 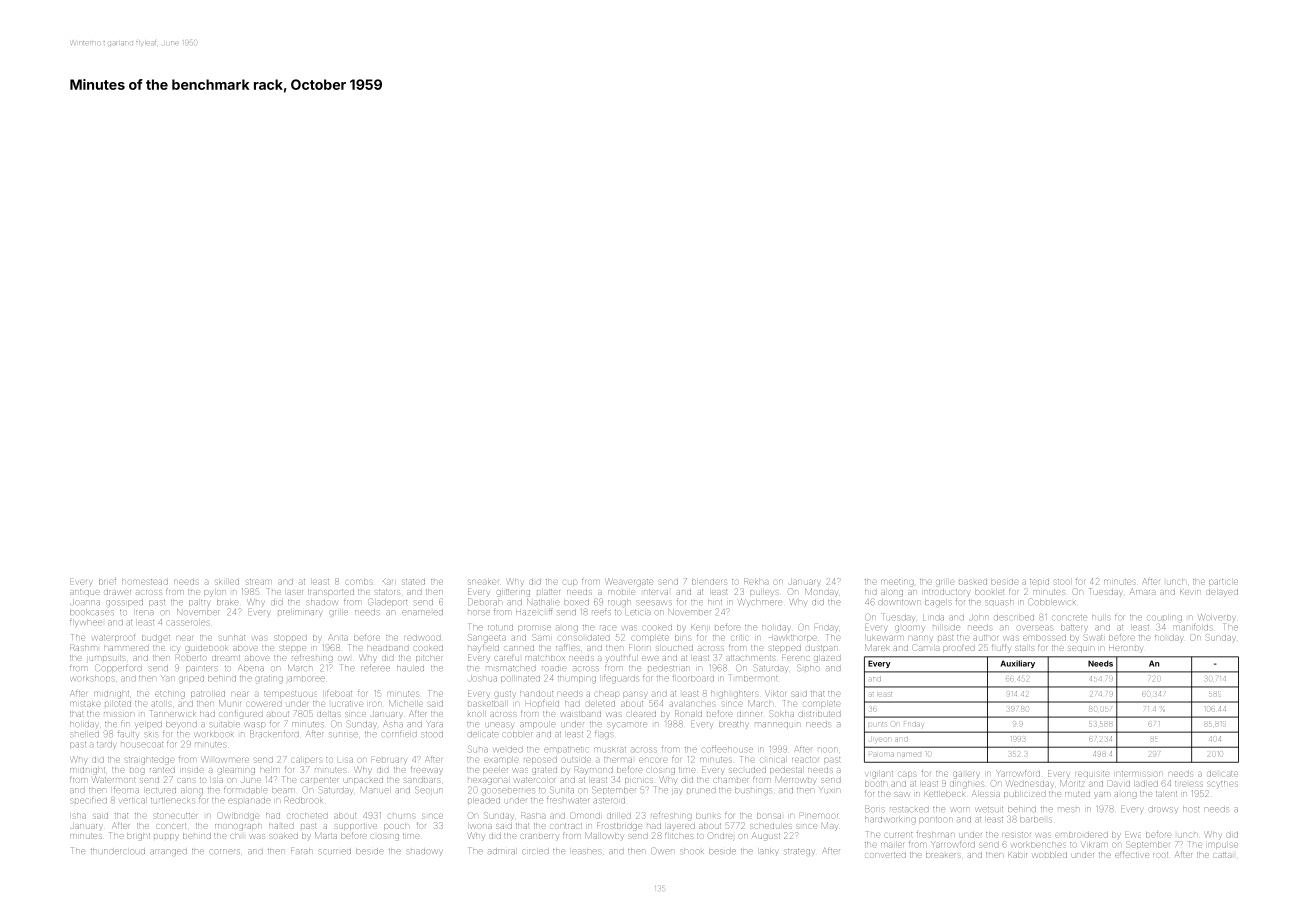 What do you see at coordinates (338, 637) in the page?
I see `Anita` at bounding box center [338, 637].
